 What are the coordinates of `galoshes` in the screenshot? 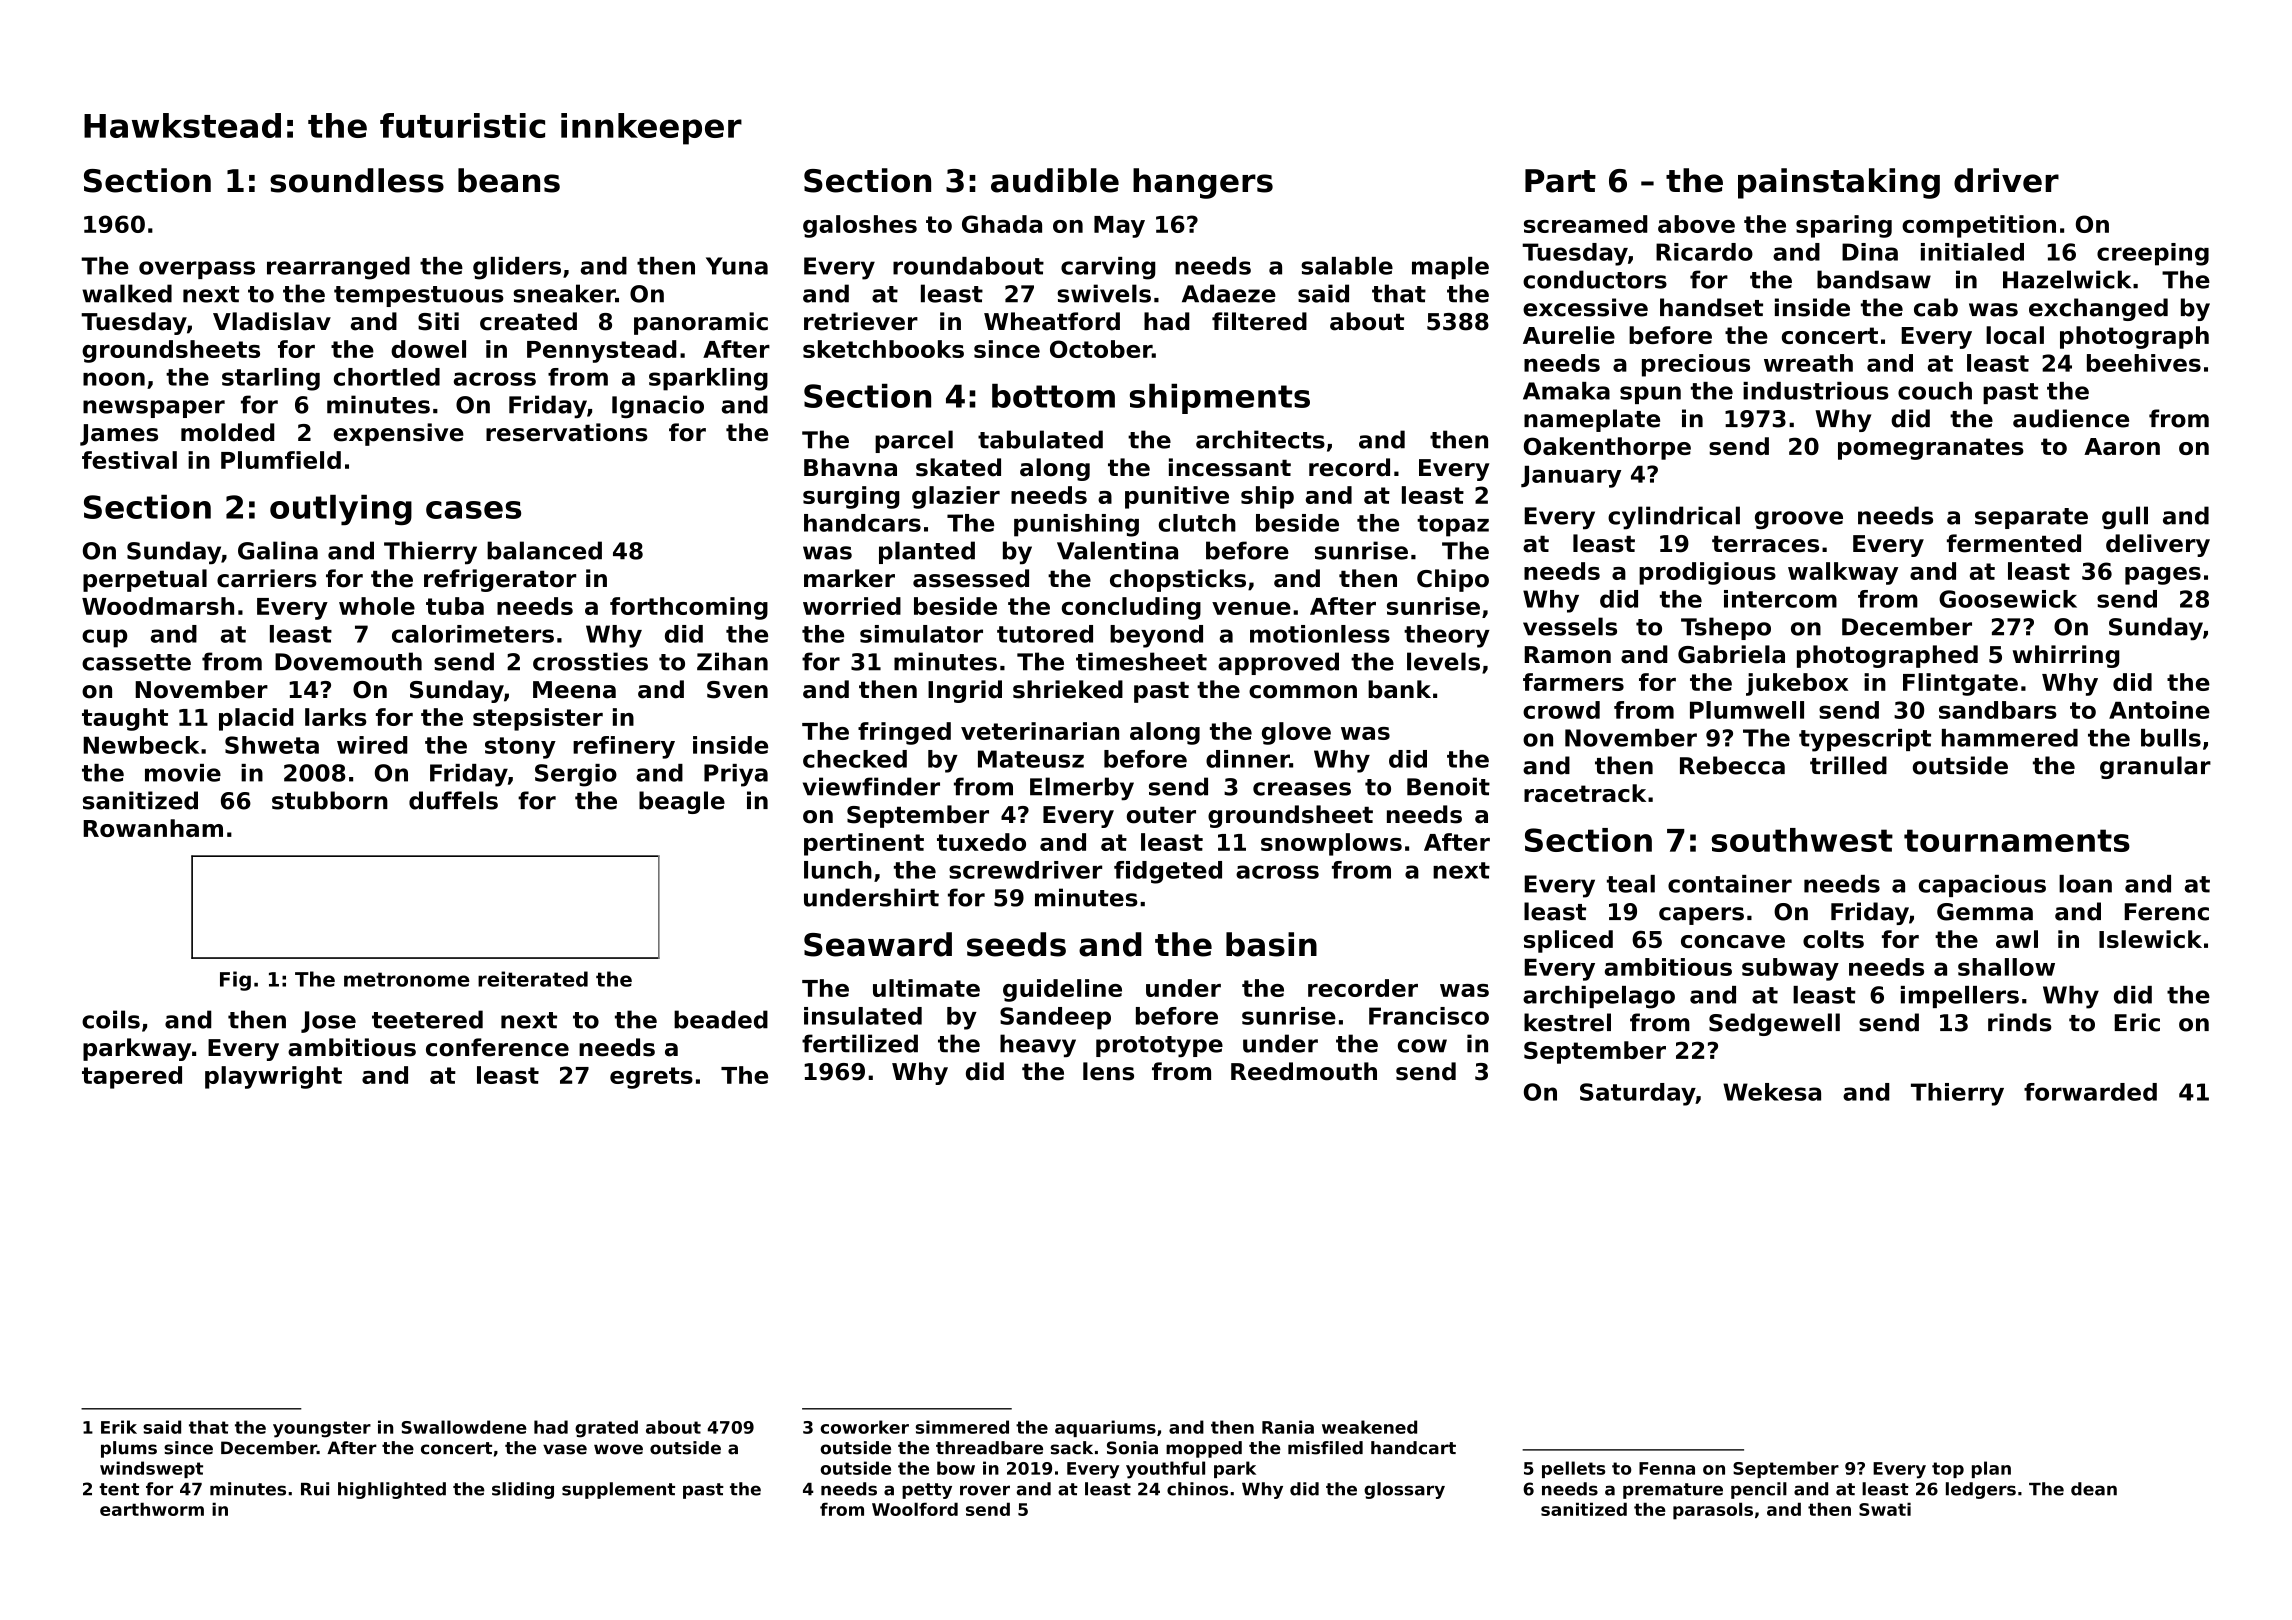 It's located at (860, 226).
